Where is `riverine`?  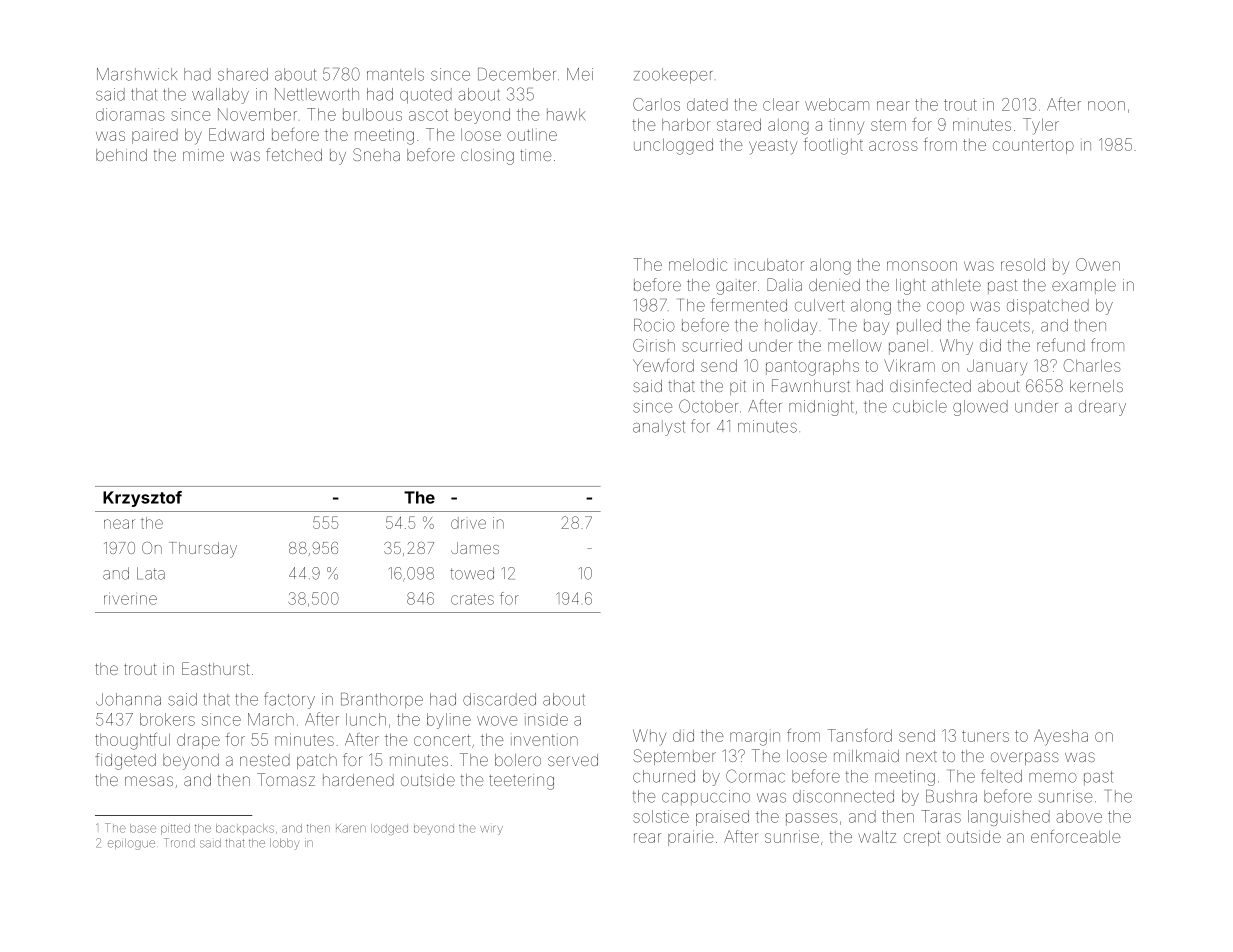 riverine is located at coordinates (130, 600).
